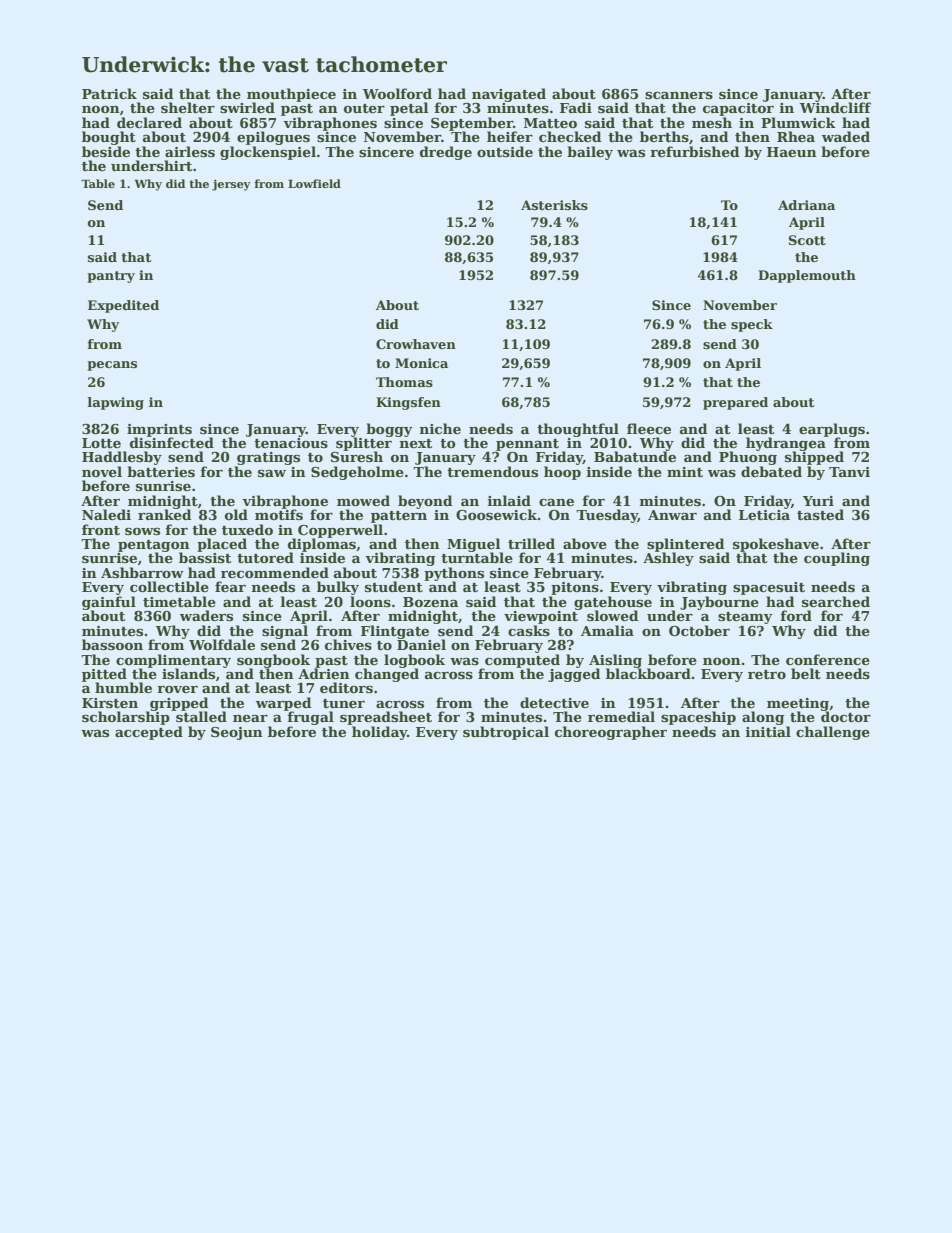  What do you see at coordinates (738, 109) in the screenshot?
I see `capacitor` at bounding box center [738, 109].
